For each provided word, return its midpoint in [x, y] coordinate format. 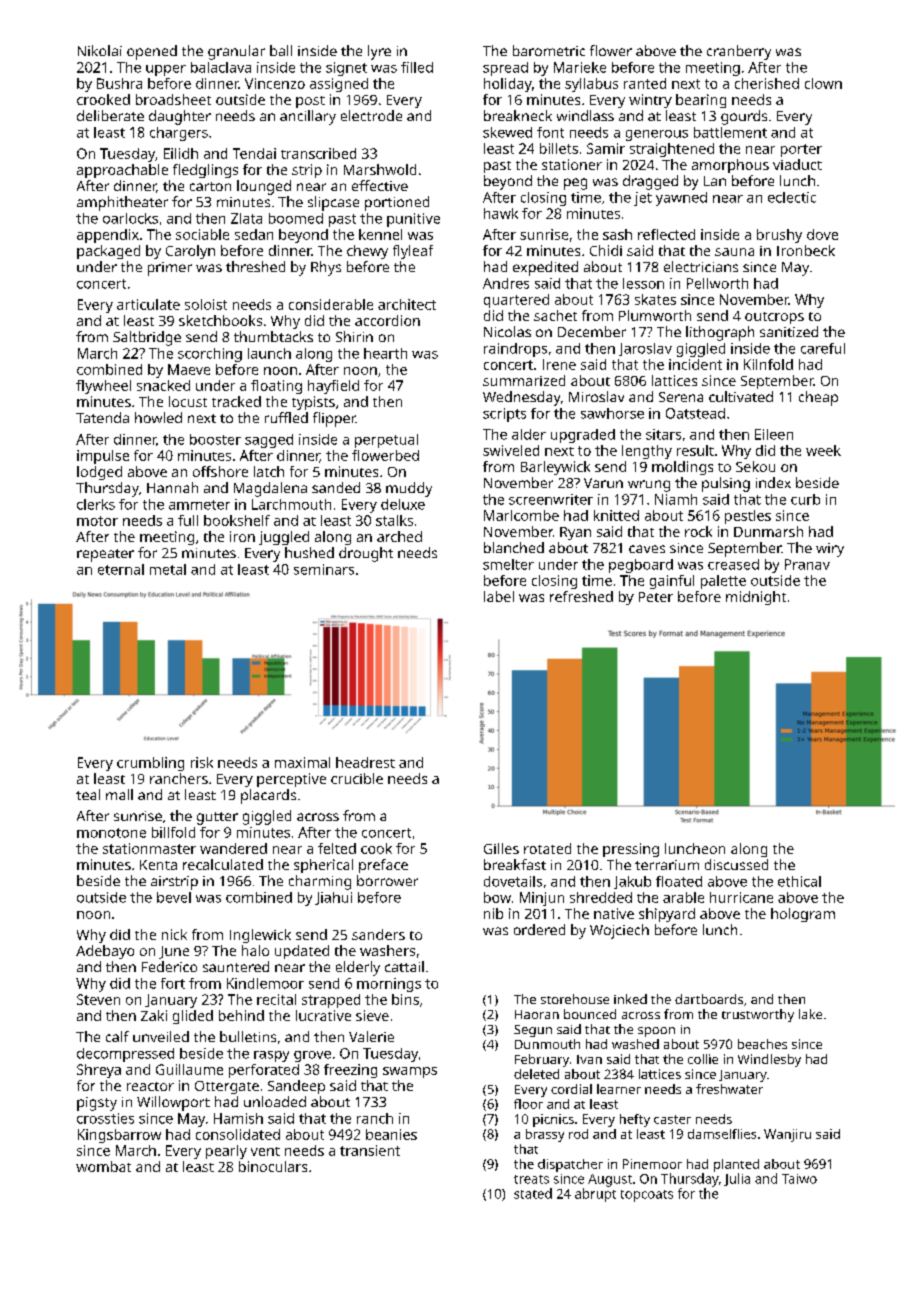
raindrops [515, 350]
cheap [818, 398]
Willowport [173, 1103]
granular [236, 52]
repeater [105, 555]
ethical [799, 881]
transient [370, 1150]
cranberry [739, 52]
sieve [372, 1015]
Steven [98, 999]
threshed [255, 266]
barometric [549, 50]
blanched [514, 547]
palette [723, 582]
